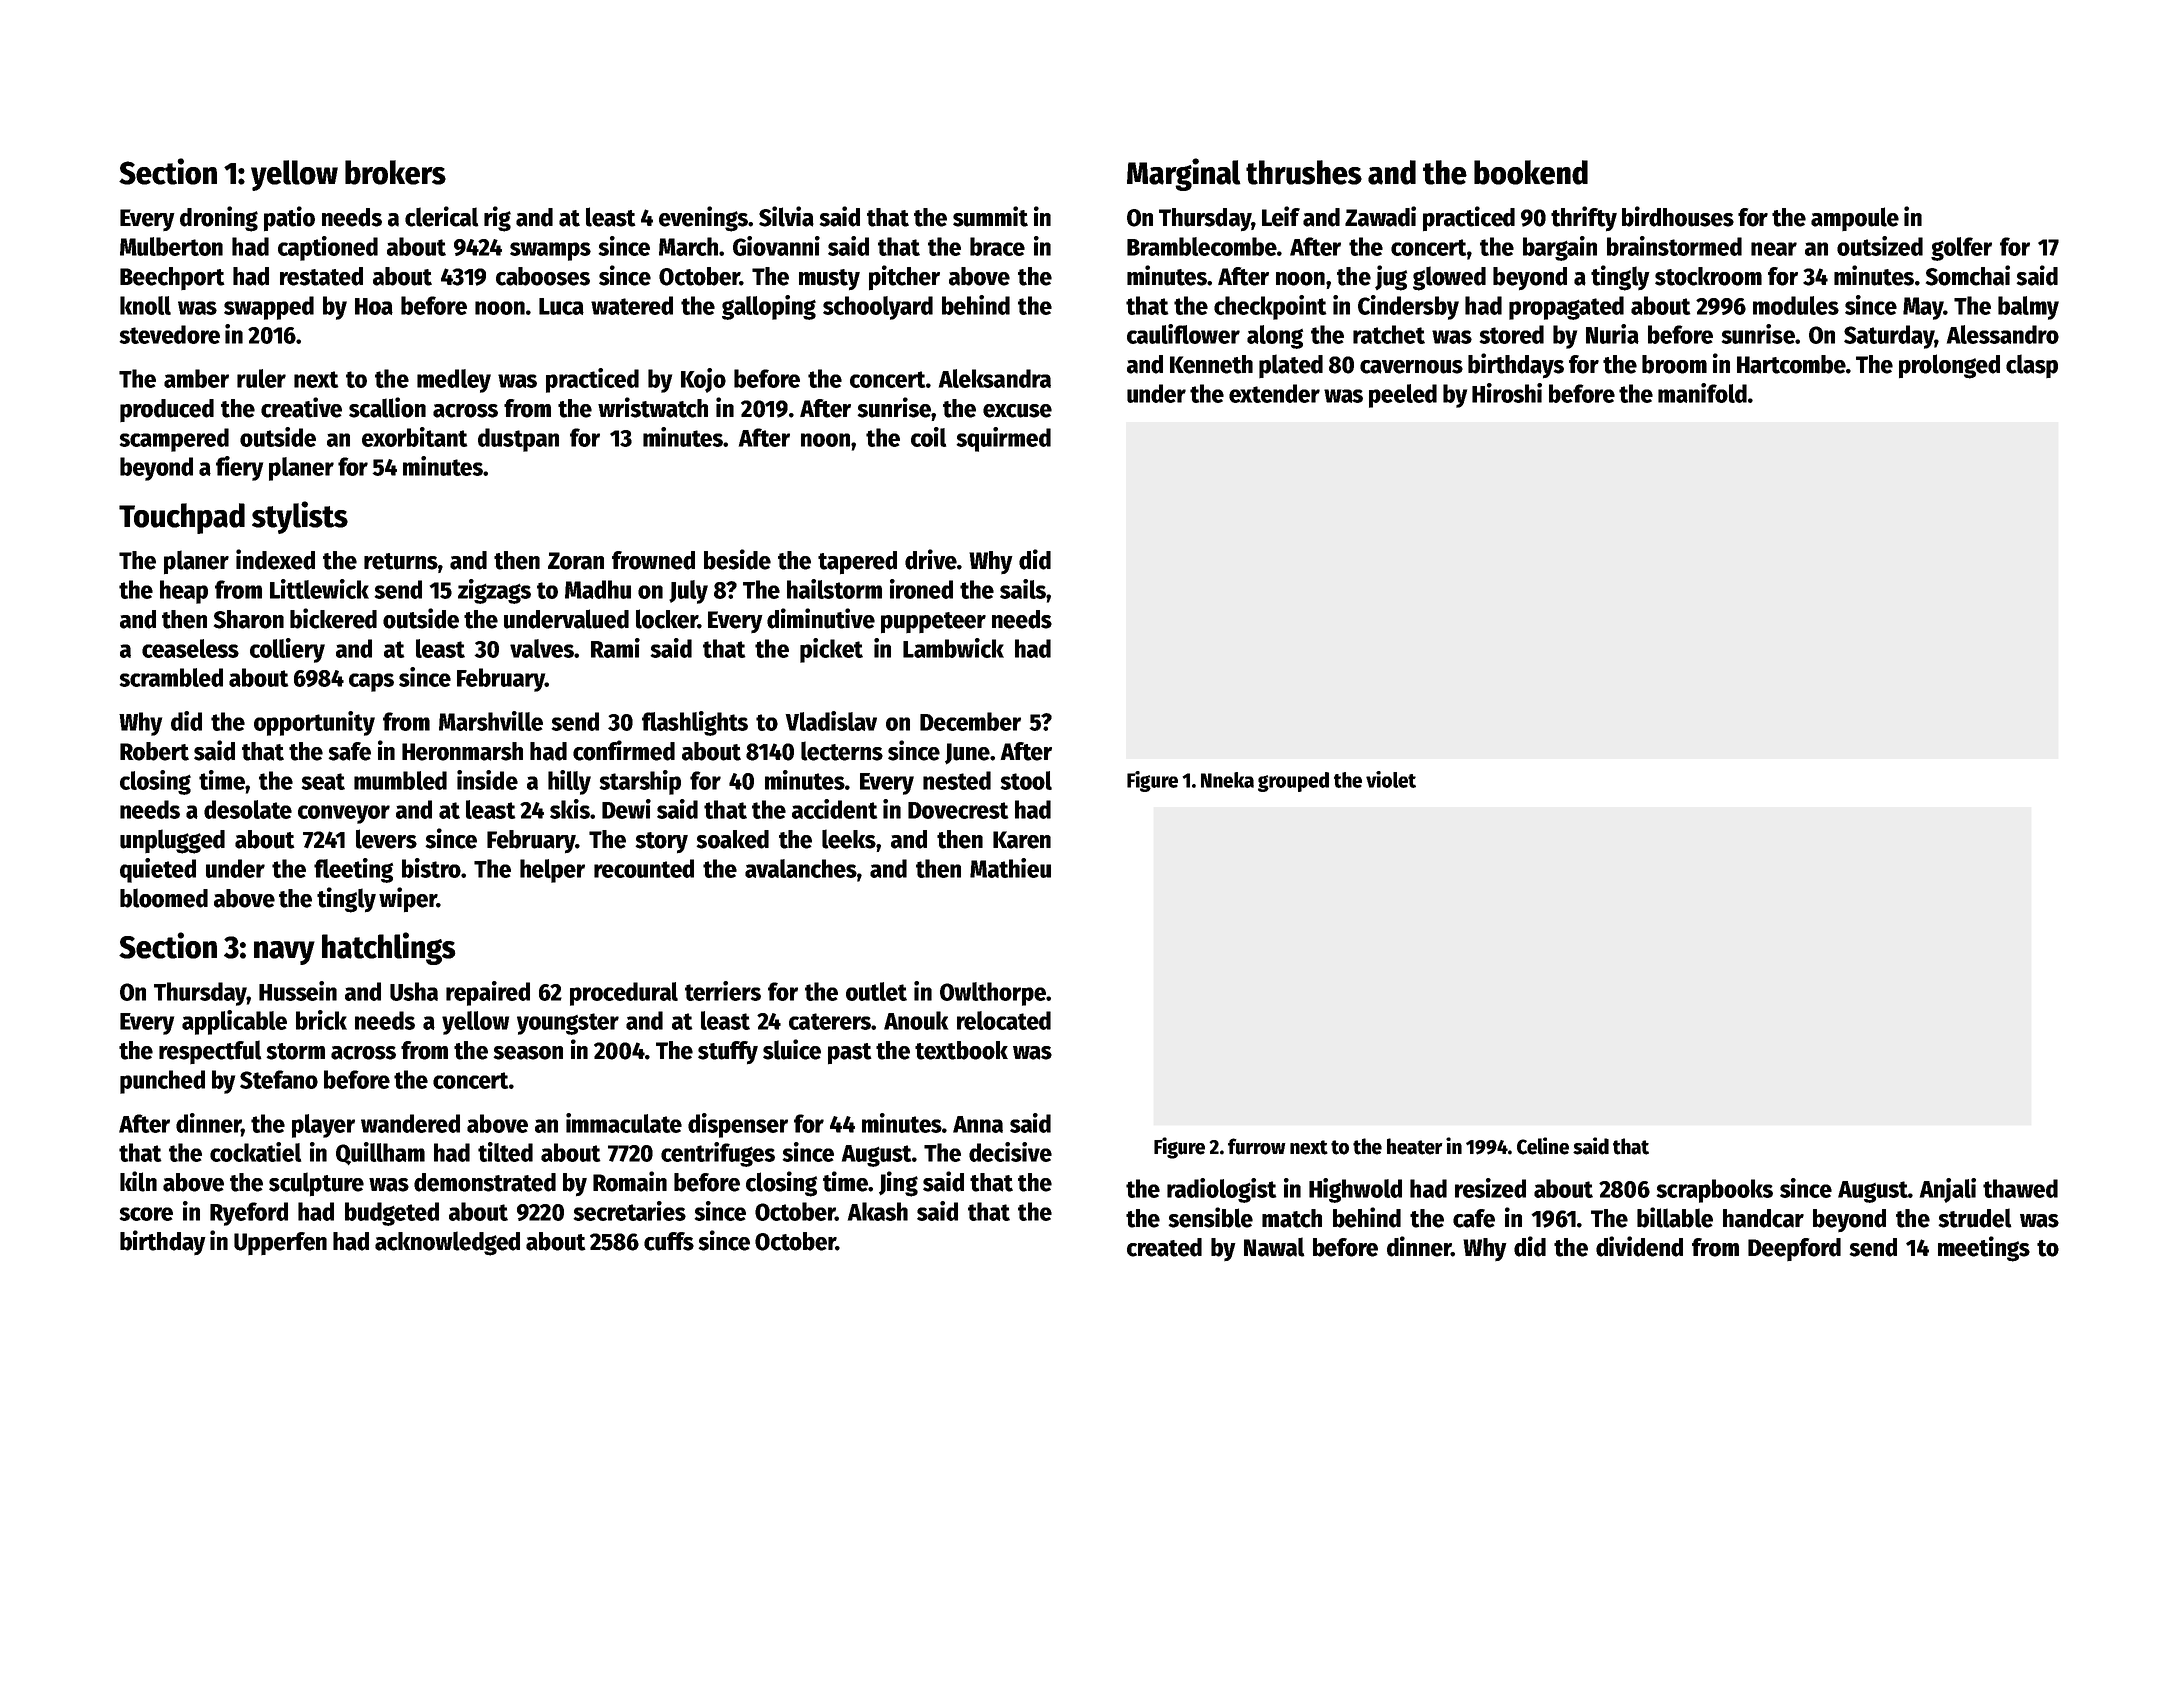 The height and width of the screenshot is (1683, 2178). I want to click on peeled, so click(1403, 396).
